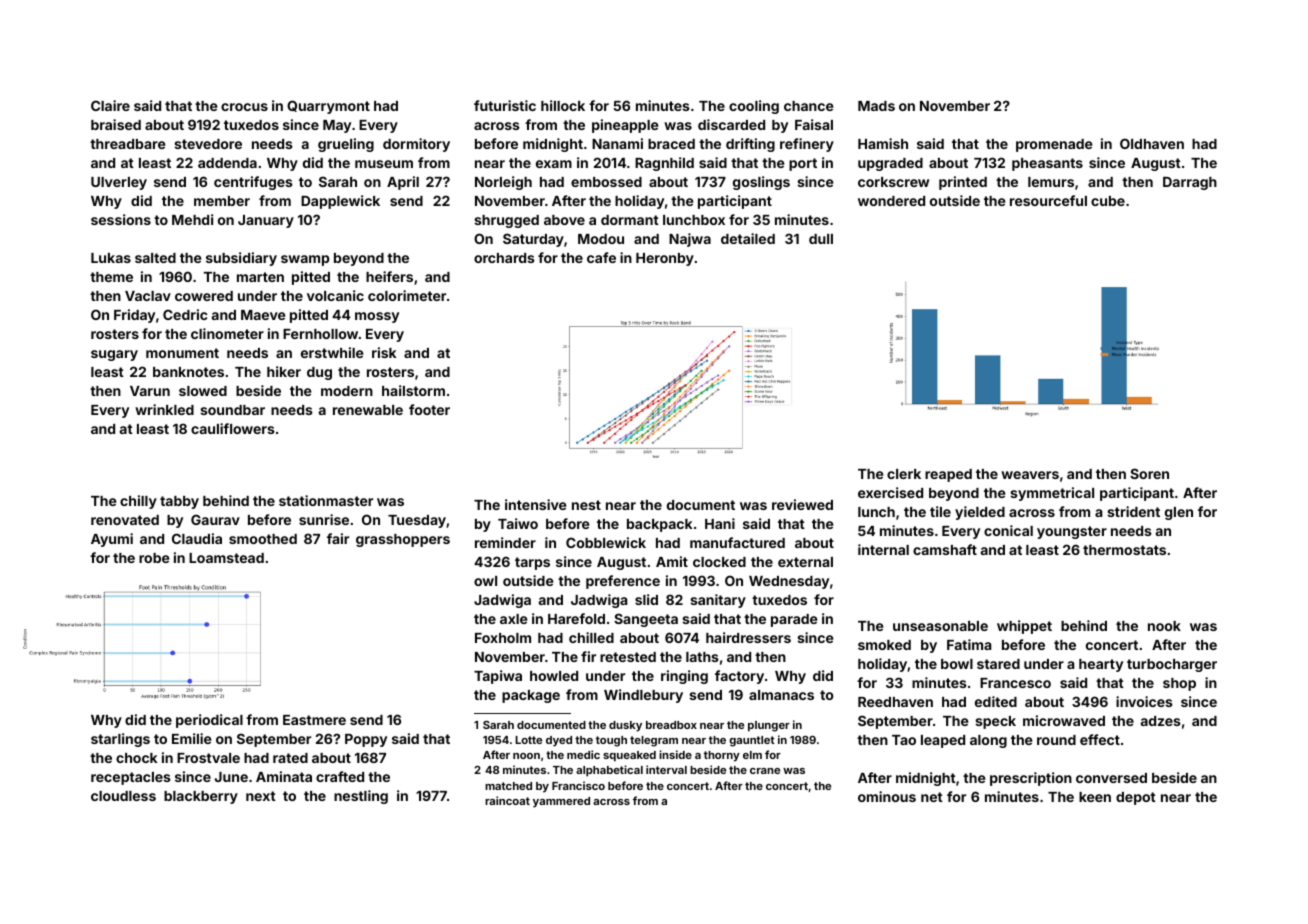 This page has height=924, width=1308. Describe the element at coordinates (138, 502) in the page. I see `chilly` at that location.
